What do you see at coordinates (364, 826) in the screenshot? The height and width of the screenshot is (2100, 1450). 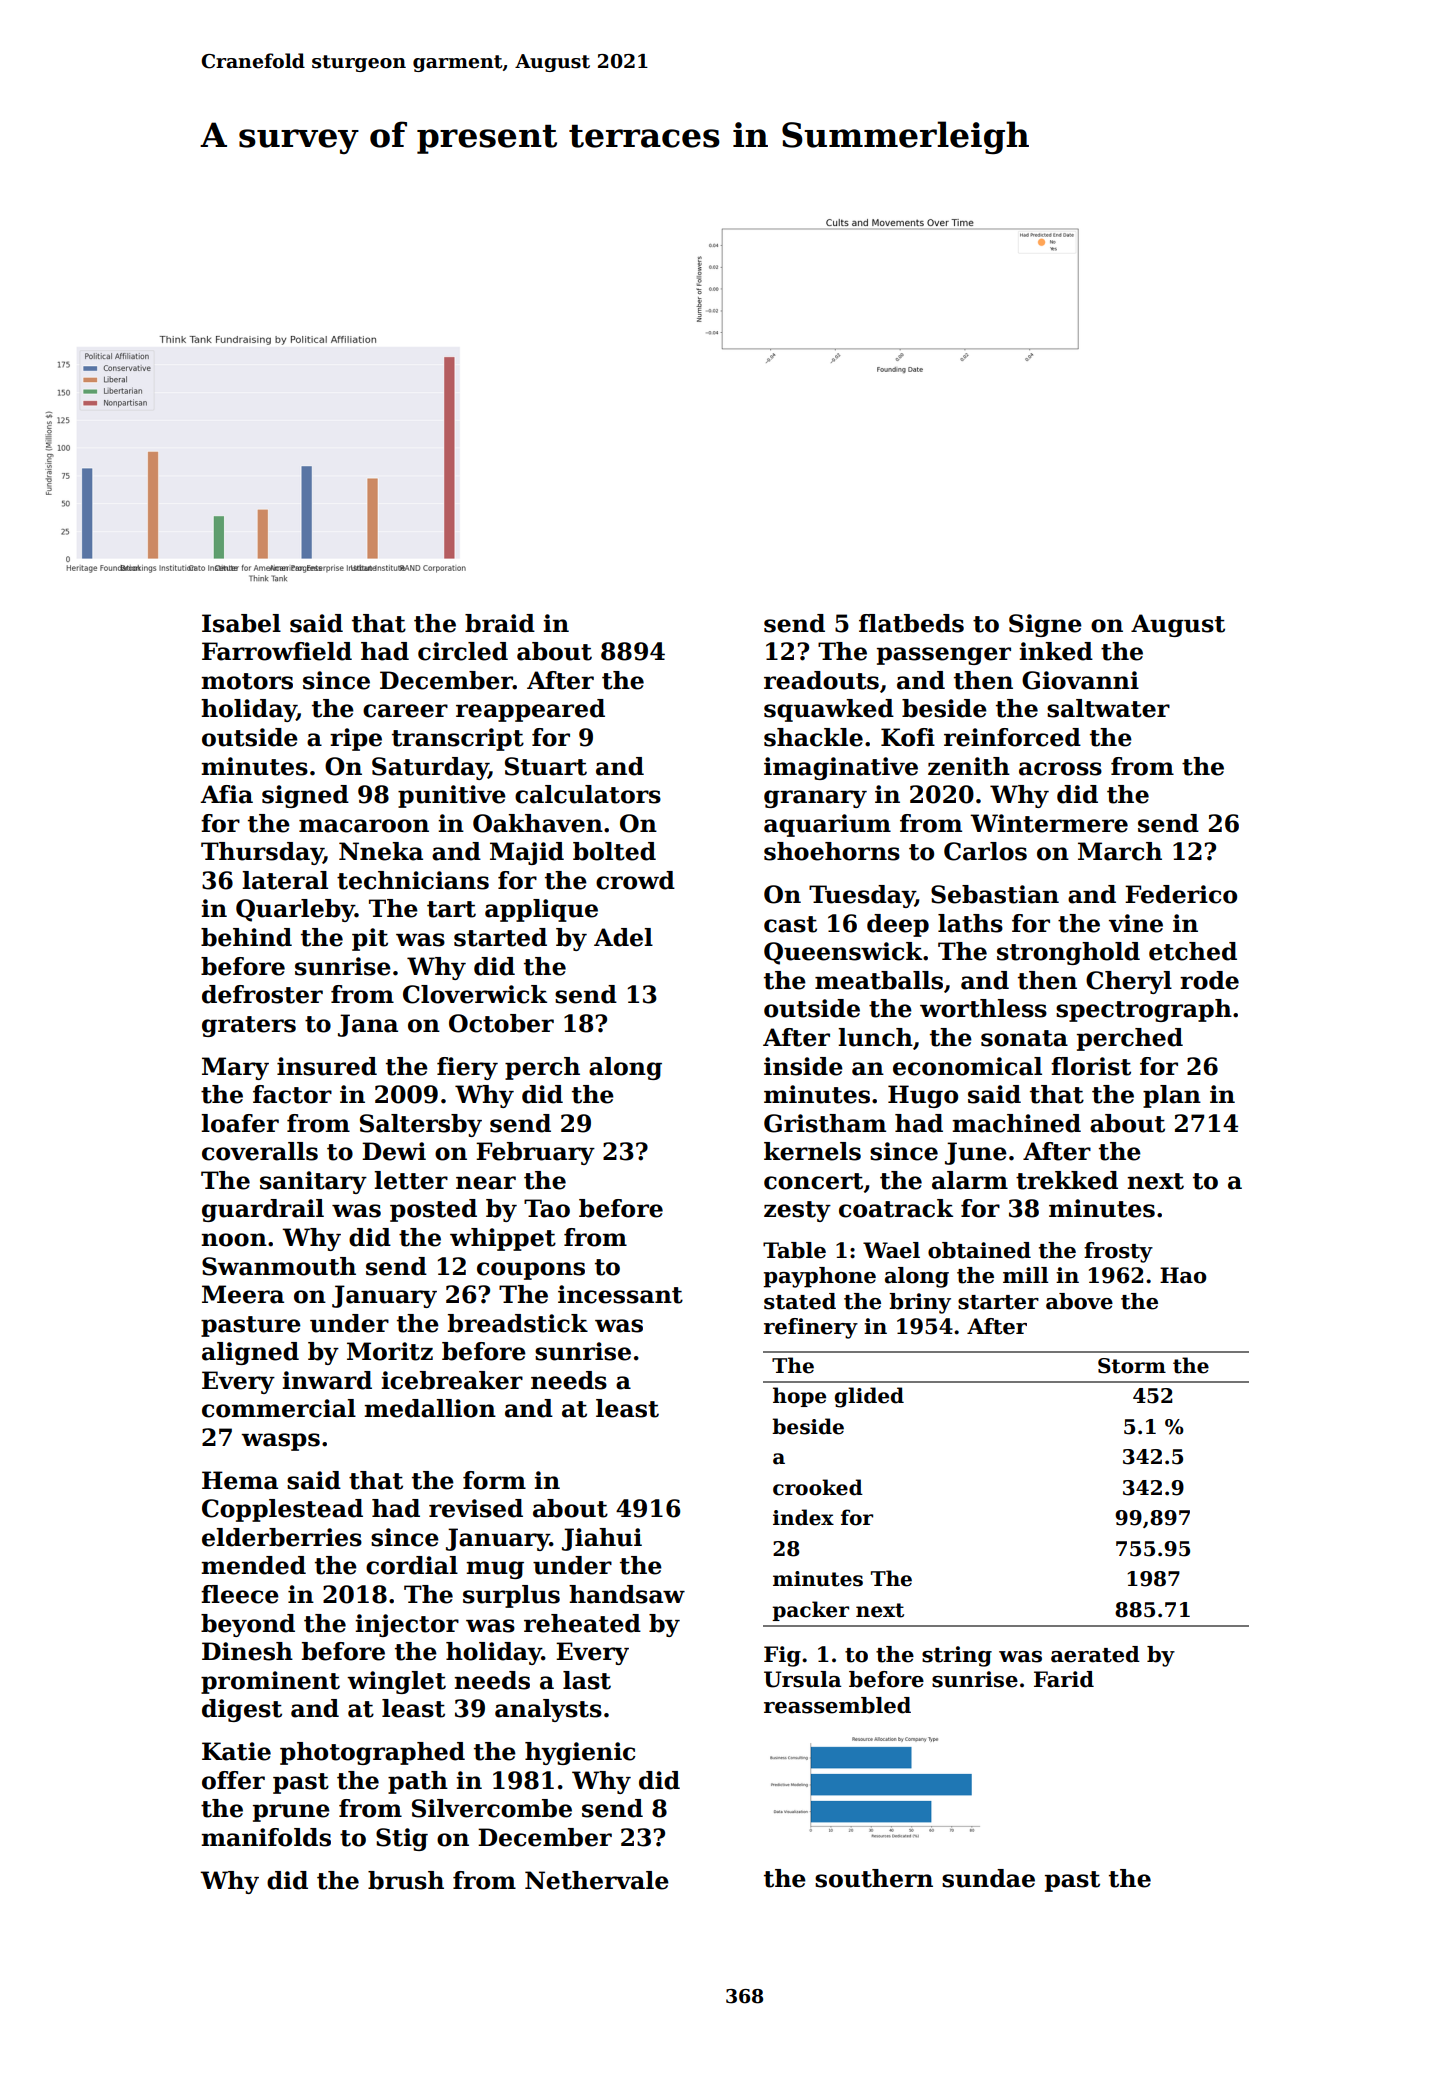 I see `macaroon` at bounding box center [364, 826].
